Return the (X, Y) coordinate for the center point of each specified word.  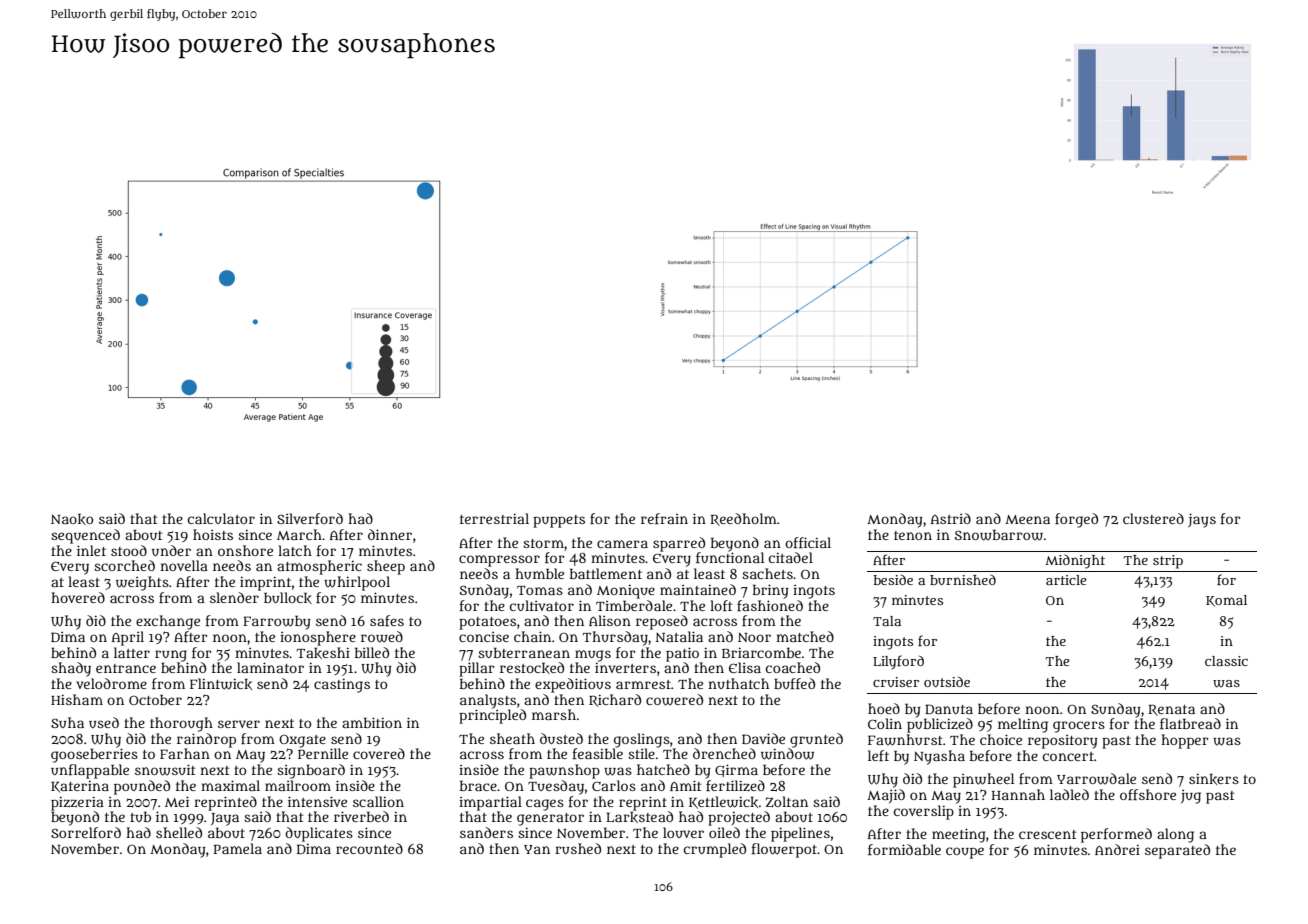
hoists (213, 534)
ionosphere (318, 638)
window (787, 754)
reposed (662, 622)
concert (1068, 756)
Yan (537, 849)
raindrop (206, 740)
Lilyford (898, 662)
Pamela (237, 848)
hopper (1185, 741)
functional (730, 557)
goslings (642, 740)
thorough (181, 724)
